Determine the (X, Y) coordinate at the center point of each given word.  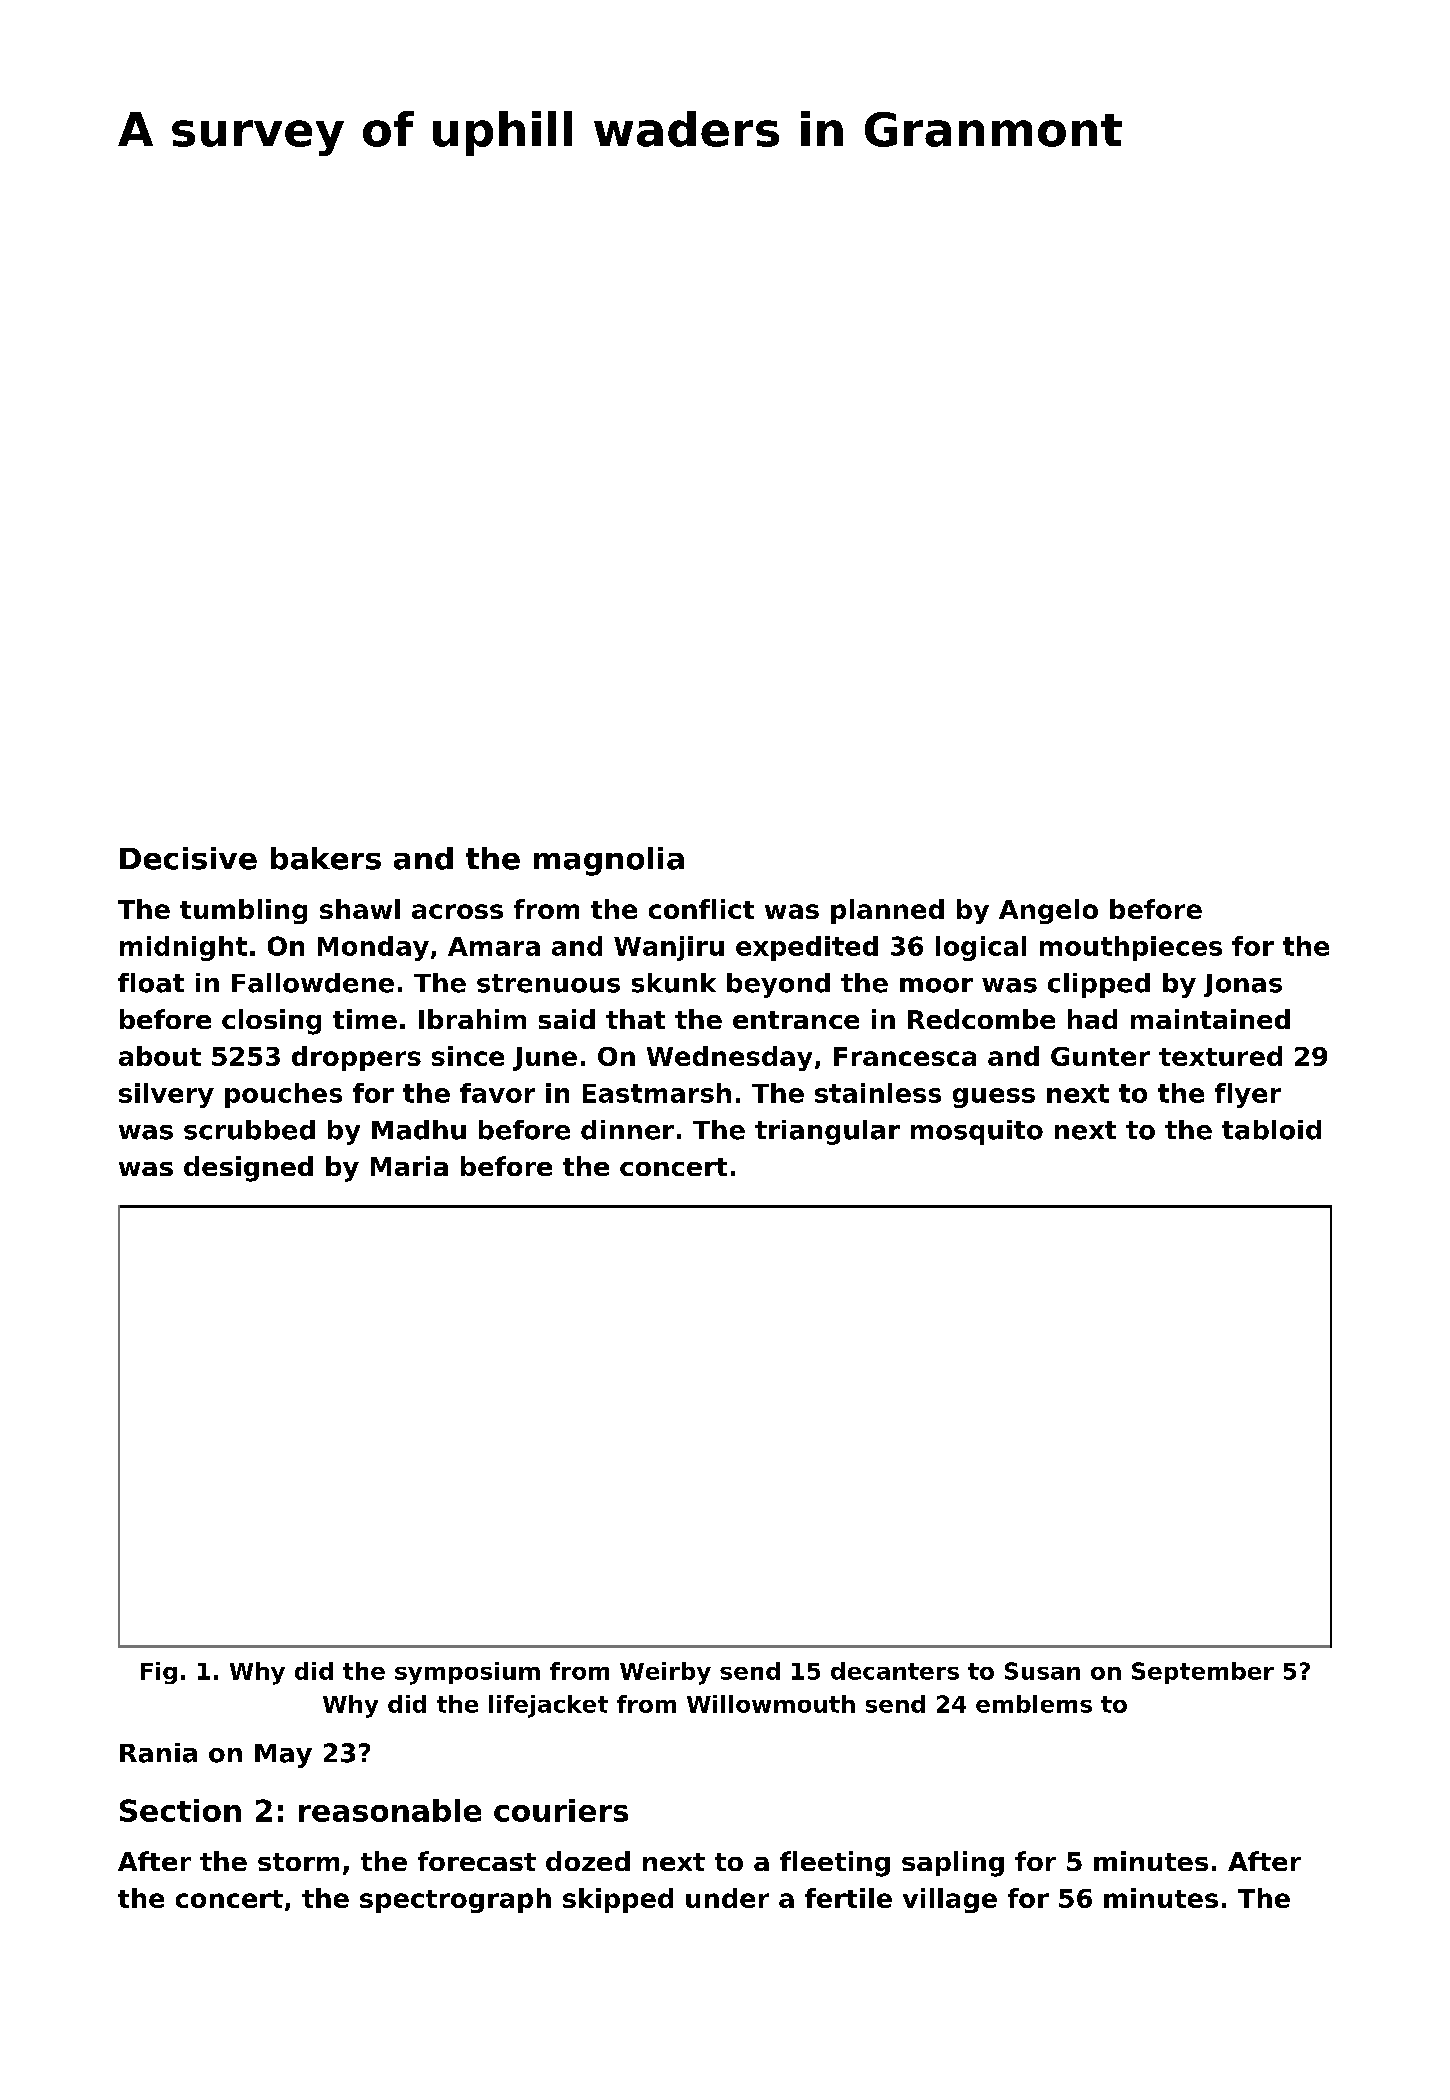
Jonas (1243, 985)
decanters (895, 1671)
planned (887, 911)
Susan (1042, 1671)
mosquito (977, 1132)
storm (298, 1862)
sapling (953, 1864)
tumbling (243, 911)
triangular (827, 1132)
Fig (159, 1673)
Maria (409, 1166)
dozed (588, 1861)
